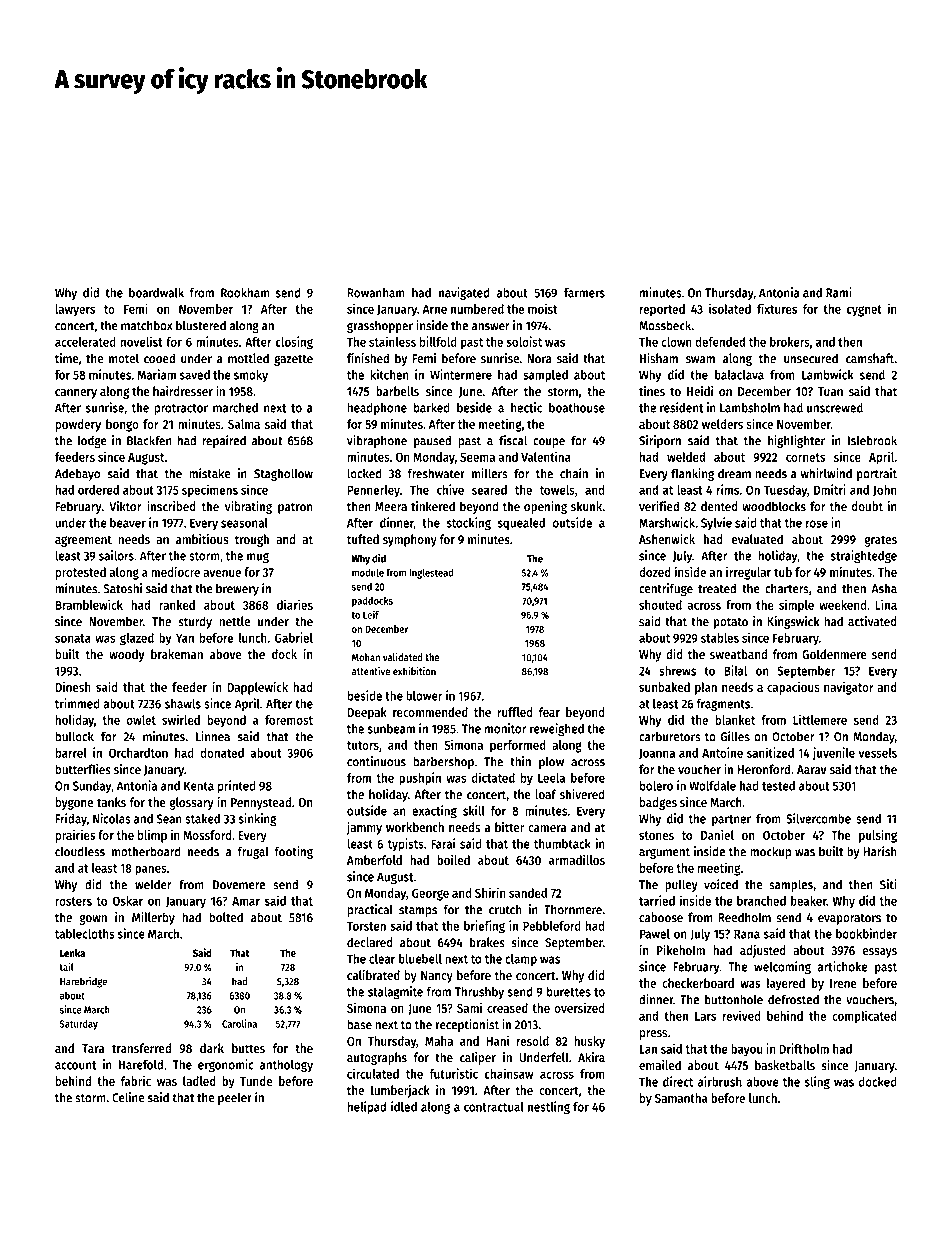  I want to click on Celine, so click(128, 1097).
